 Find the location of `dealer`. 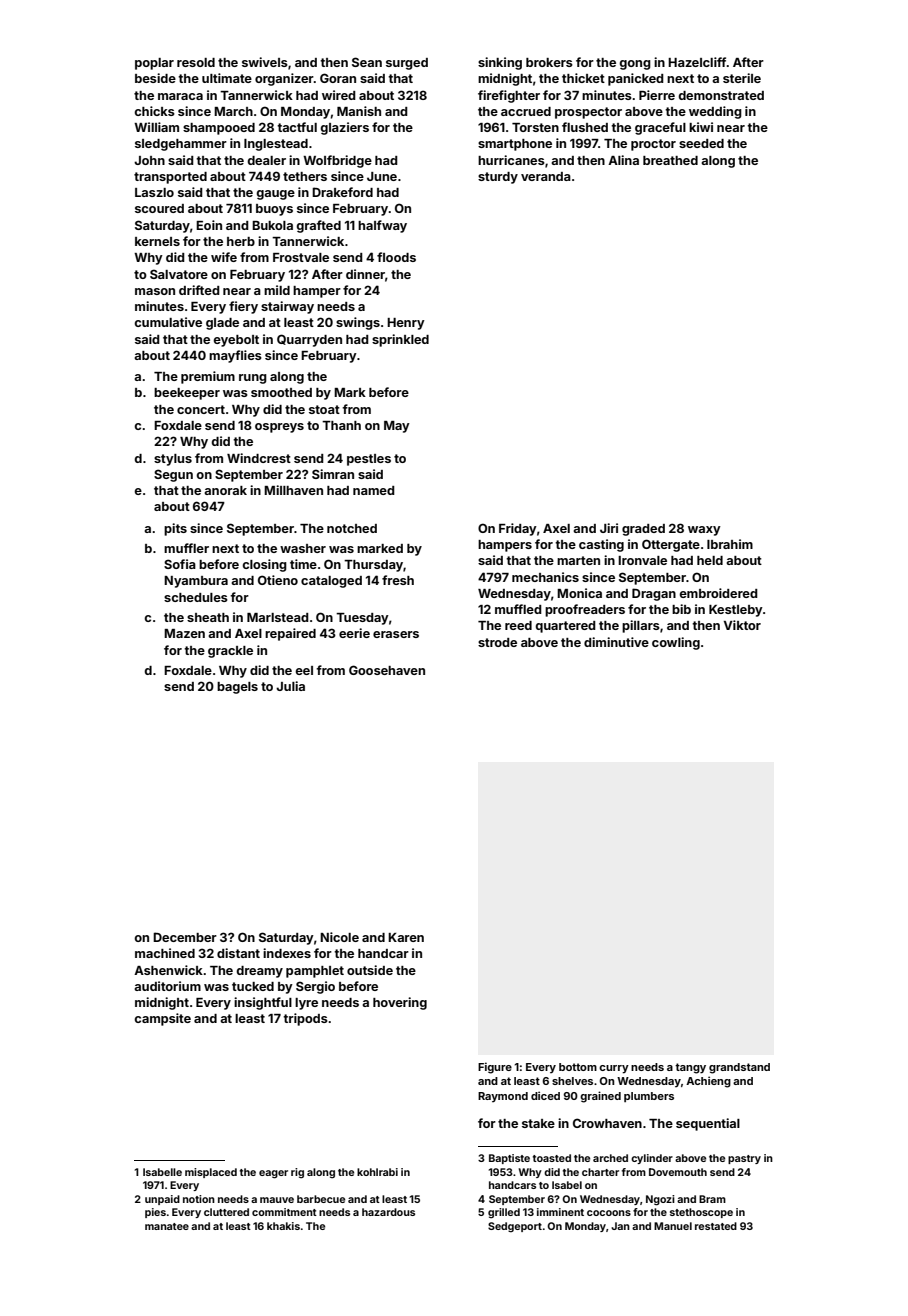

dealer is located at coordinates (266, 160).
